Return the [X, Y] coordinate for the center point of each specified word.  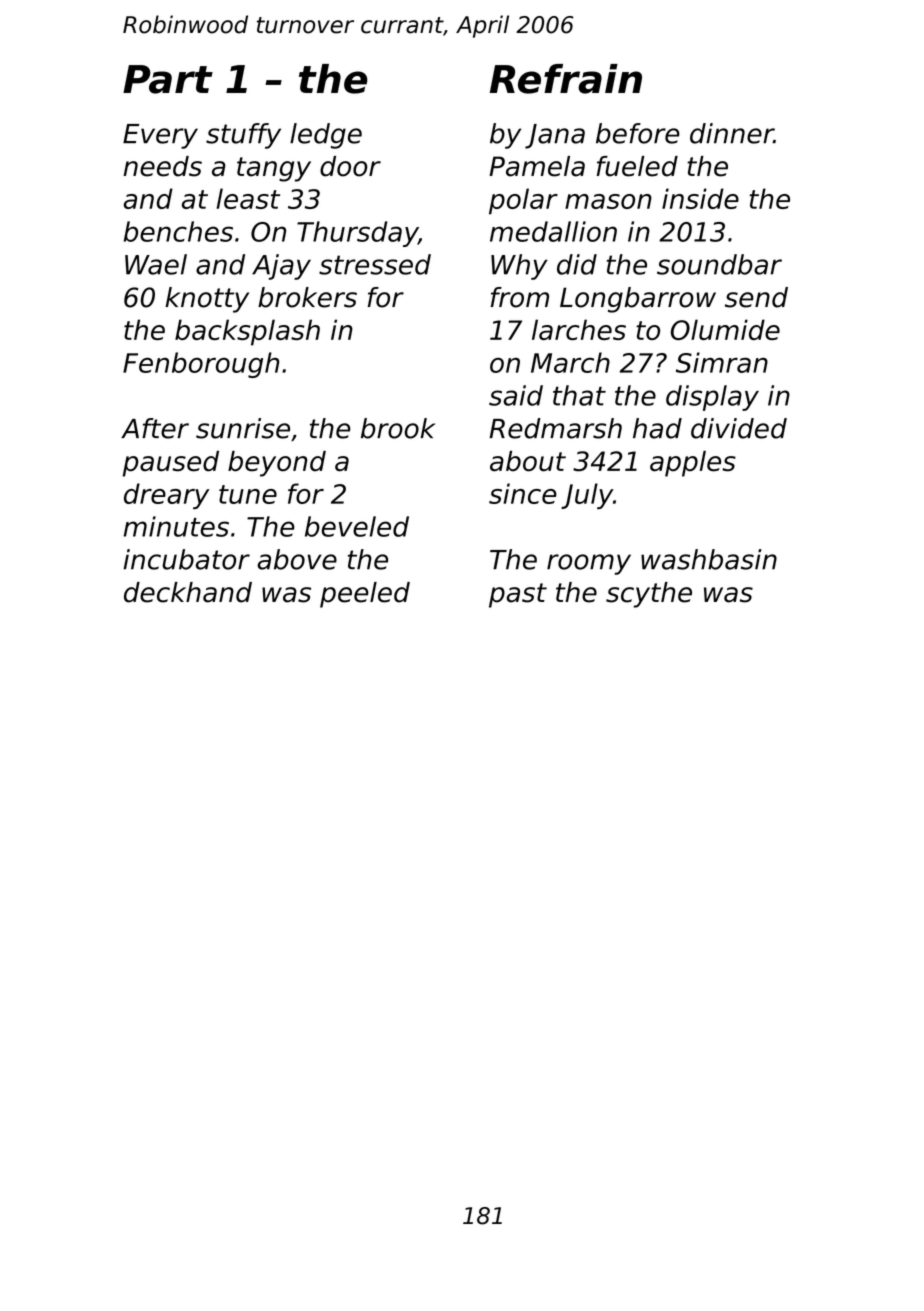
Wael [156, 264]
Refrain [566, 79]
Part [168, 79]
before [638, 133]
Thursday [357, 234]
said [516, 395]
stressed [375, 264]
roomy [589, 564]
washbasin [709, 559]
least [248, 198]
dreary [166, 496]
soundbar [719, 264]
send [756, 297]
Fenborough [201, 365]
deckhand [188, 592]
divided [739, 428]
